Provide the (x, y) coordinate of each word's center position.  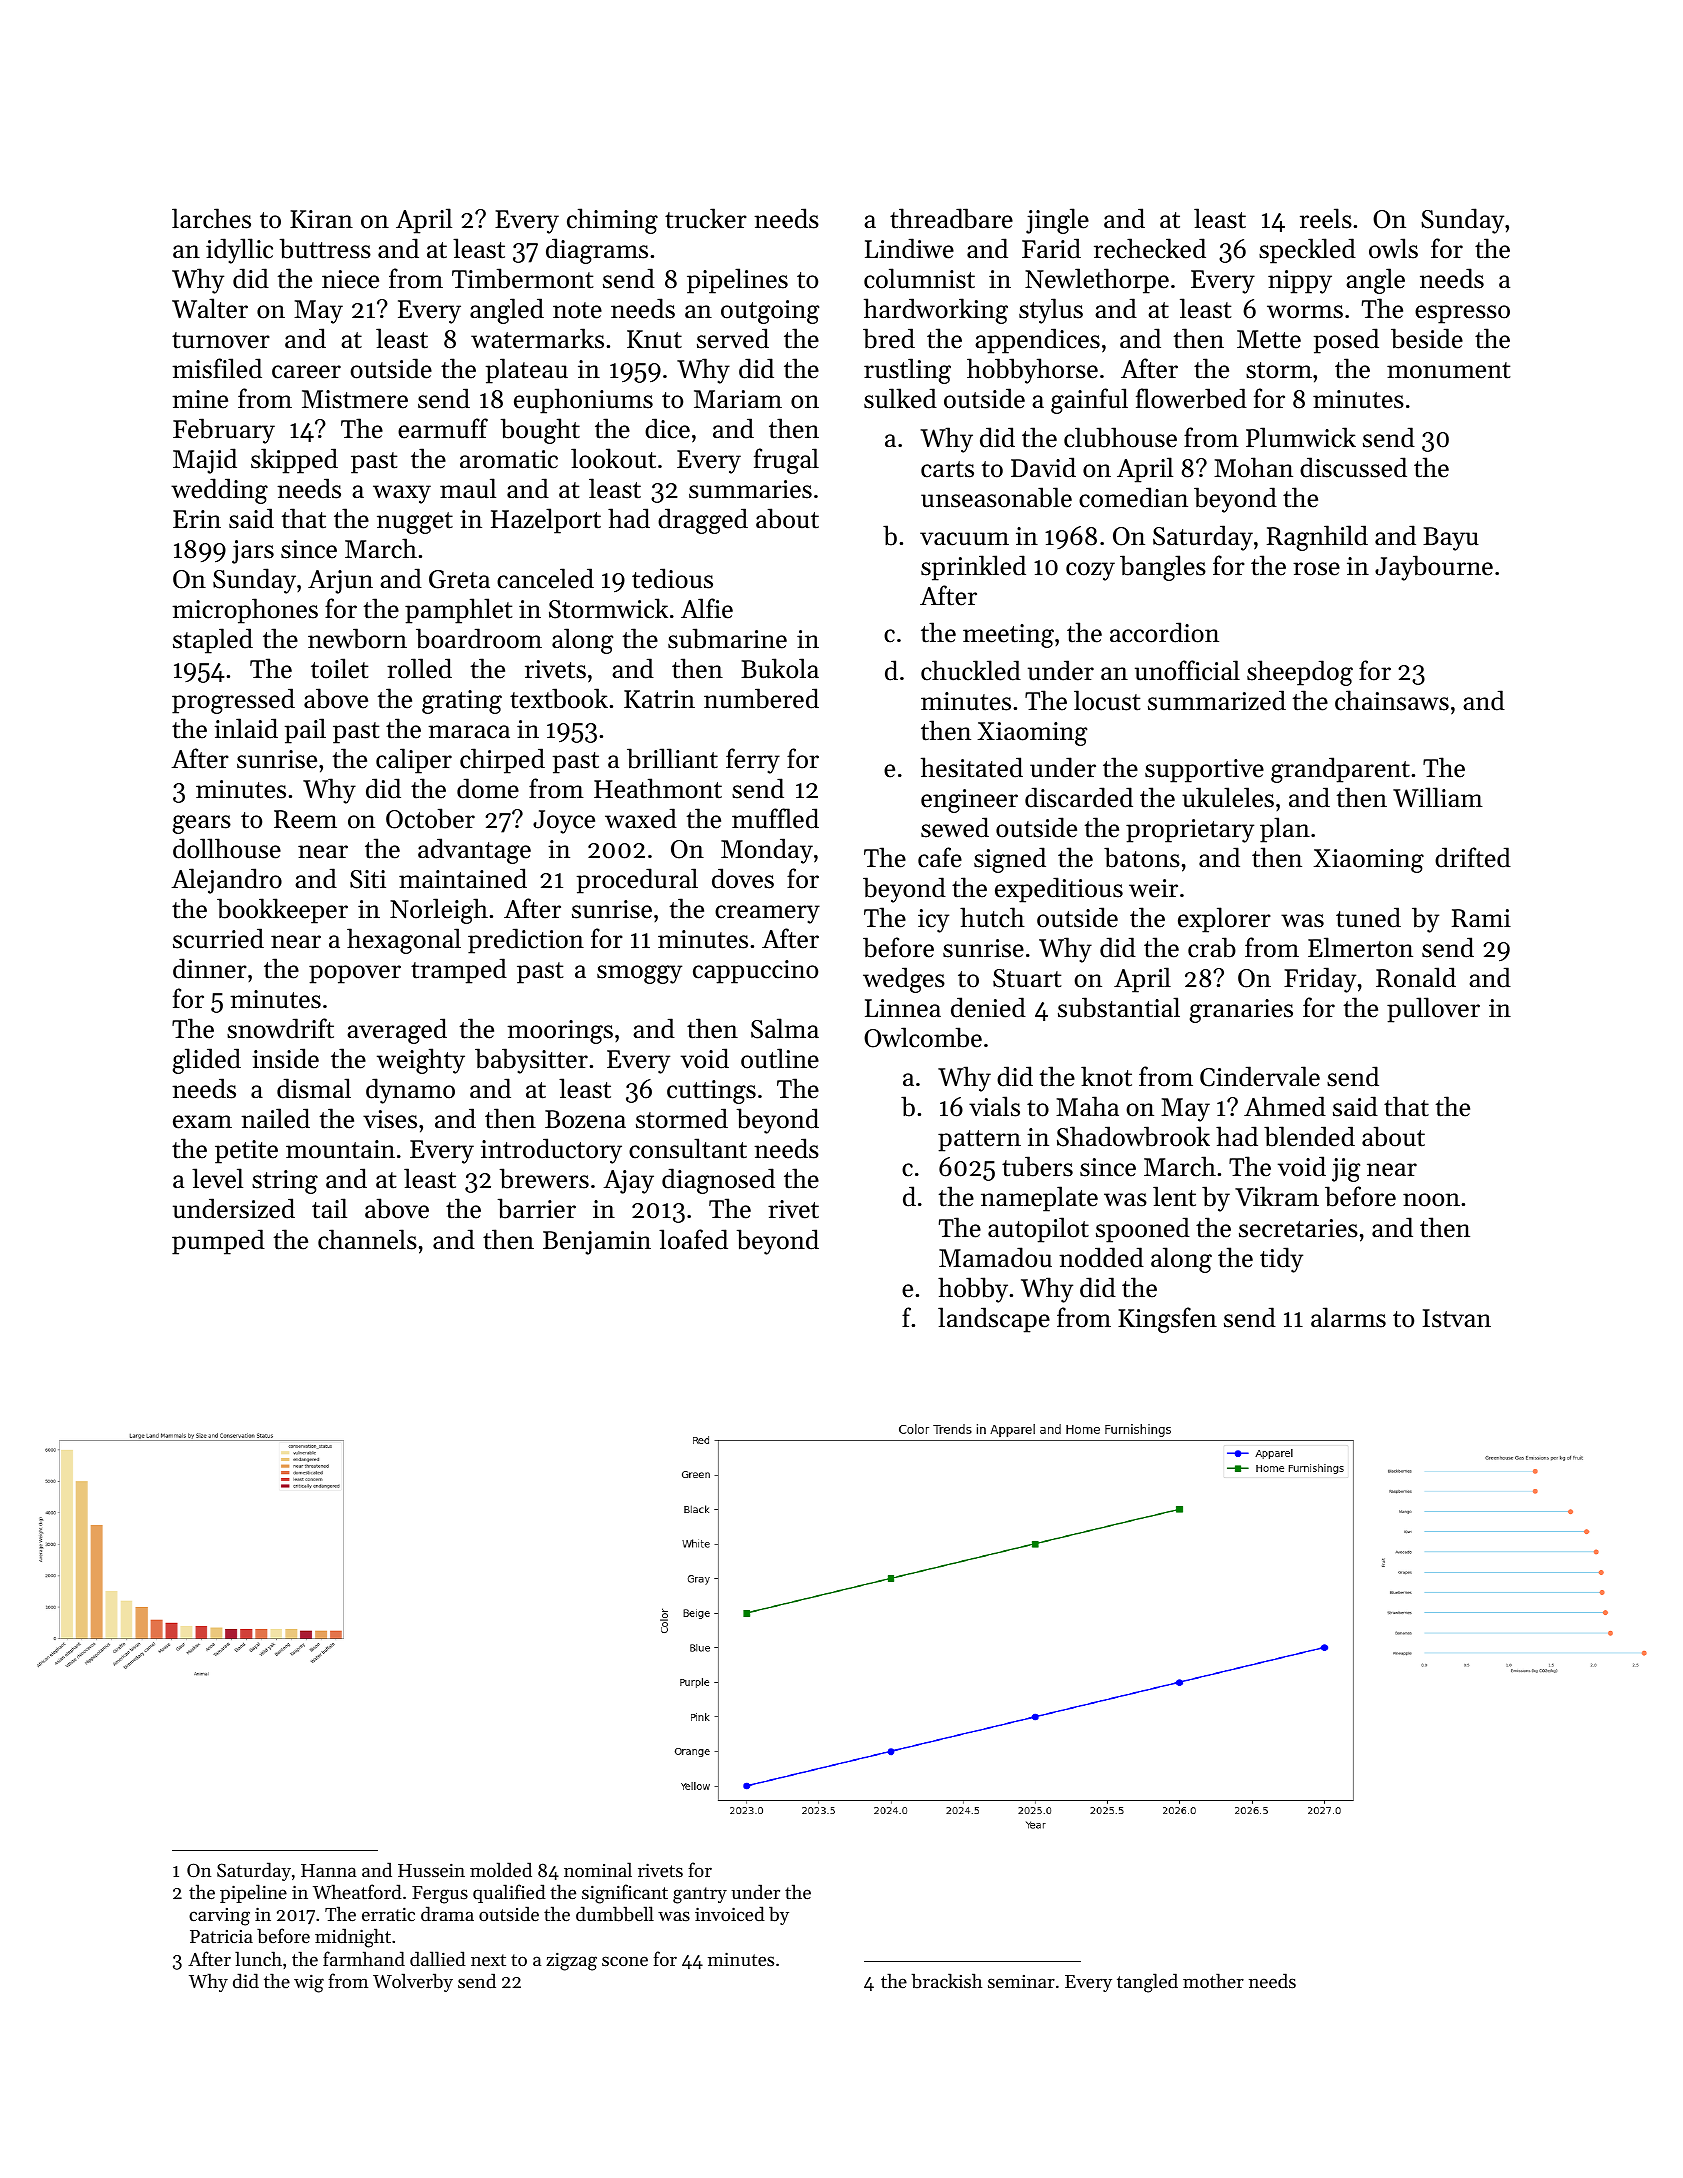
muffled (775, 818)
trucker (706, 218)
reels (1326, 218)
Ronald (1416, 977)
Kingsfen (1167, 1320)
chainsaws (1392, 700)
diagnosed (718, 1181)
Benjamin (597, 1243)
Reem (305, 819)
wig (309, 1983)
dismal (314, 1088)
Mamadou (995, 1257)
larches (211, 218)
